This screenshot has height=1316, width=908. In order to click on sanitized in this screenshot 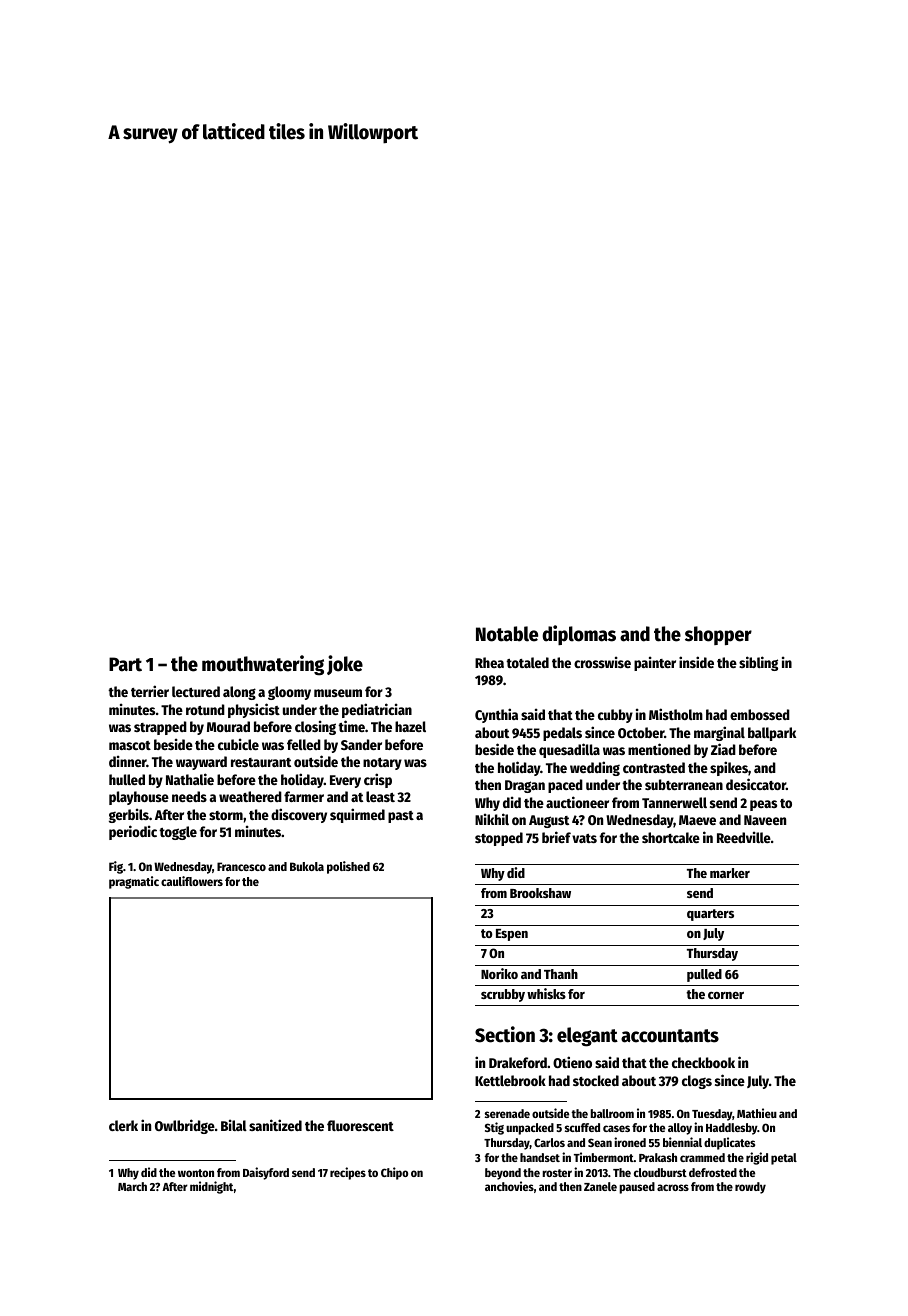, I will do `click(275, 1125)`.
